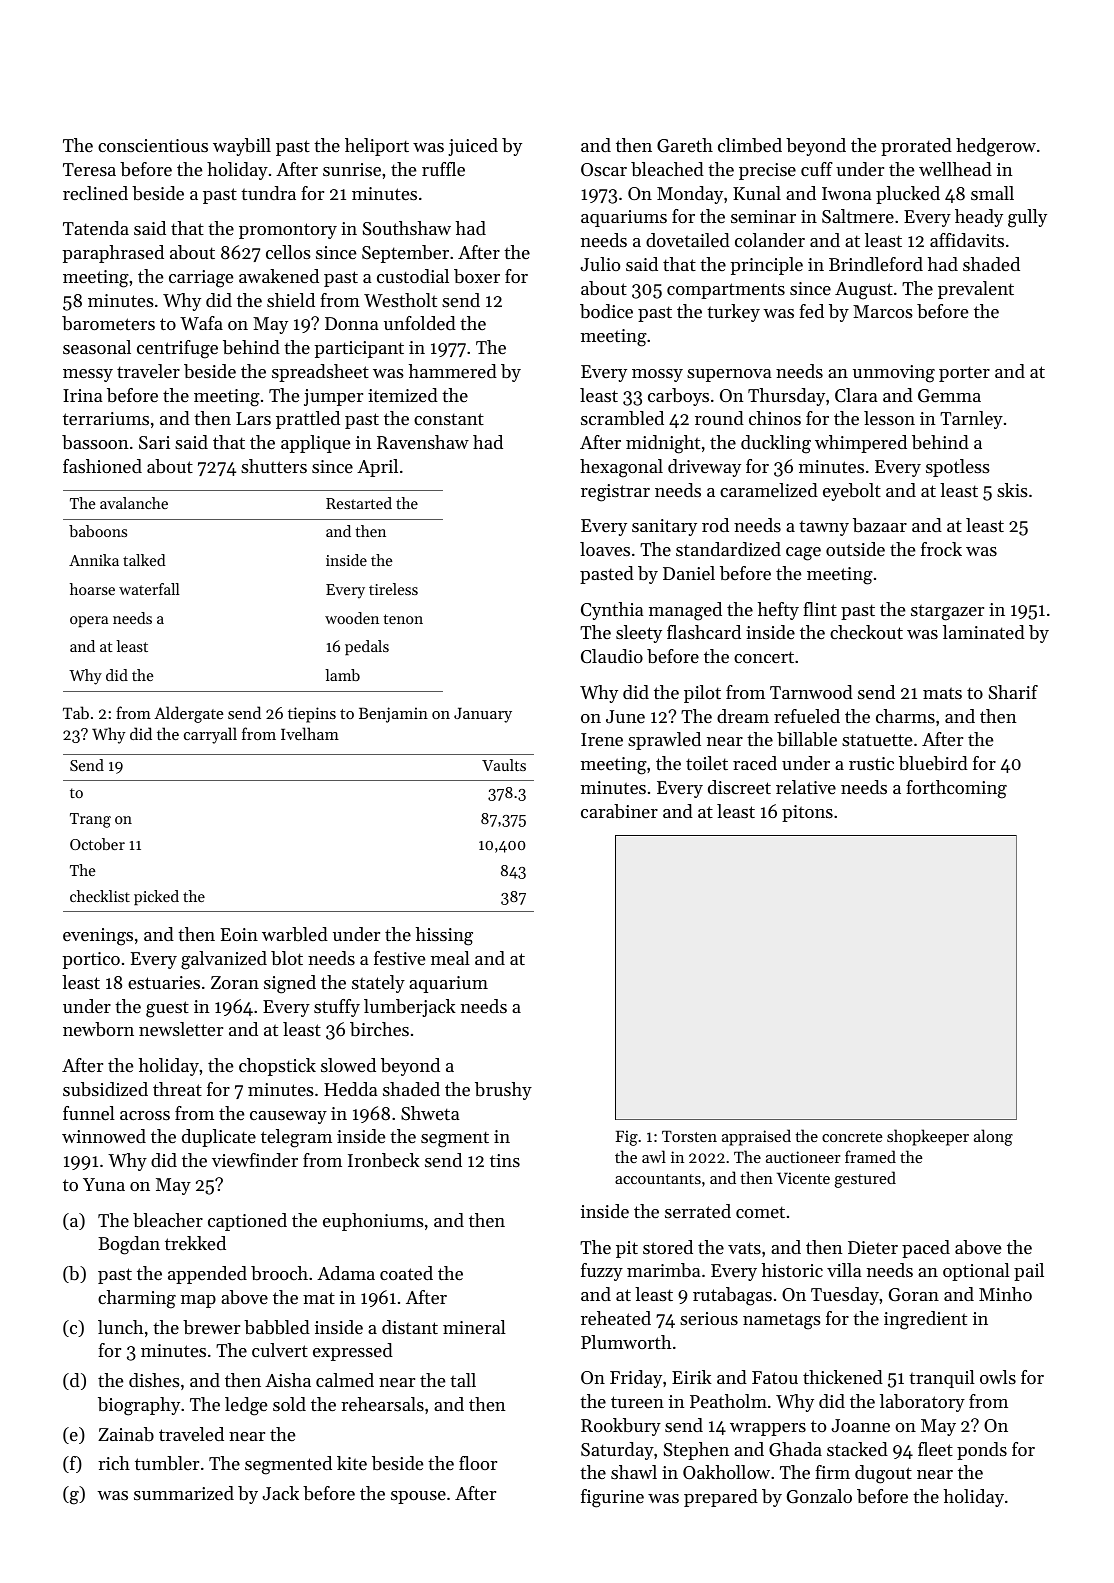  Describe the element at coordinates (976, 290) in the image. I see `prevalent` at that location.
